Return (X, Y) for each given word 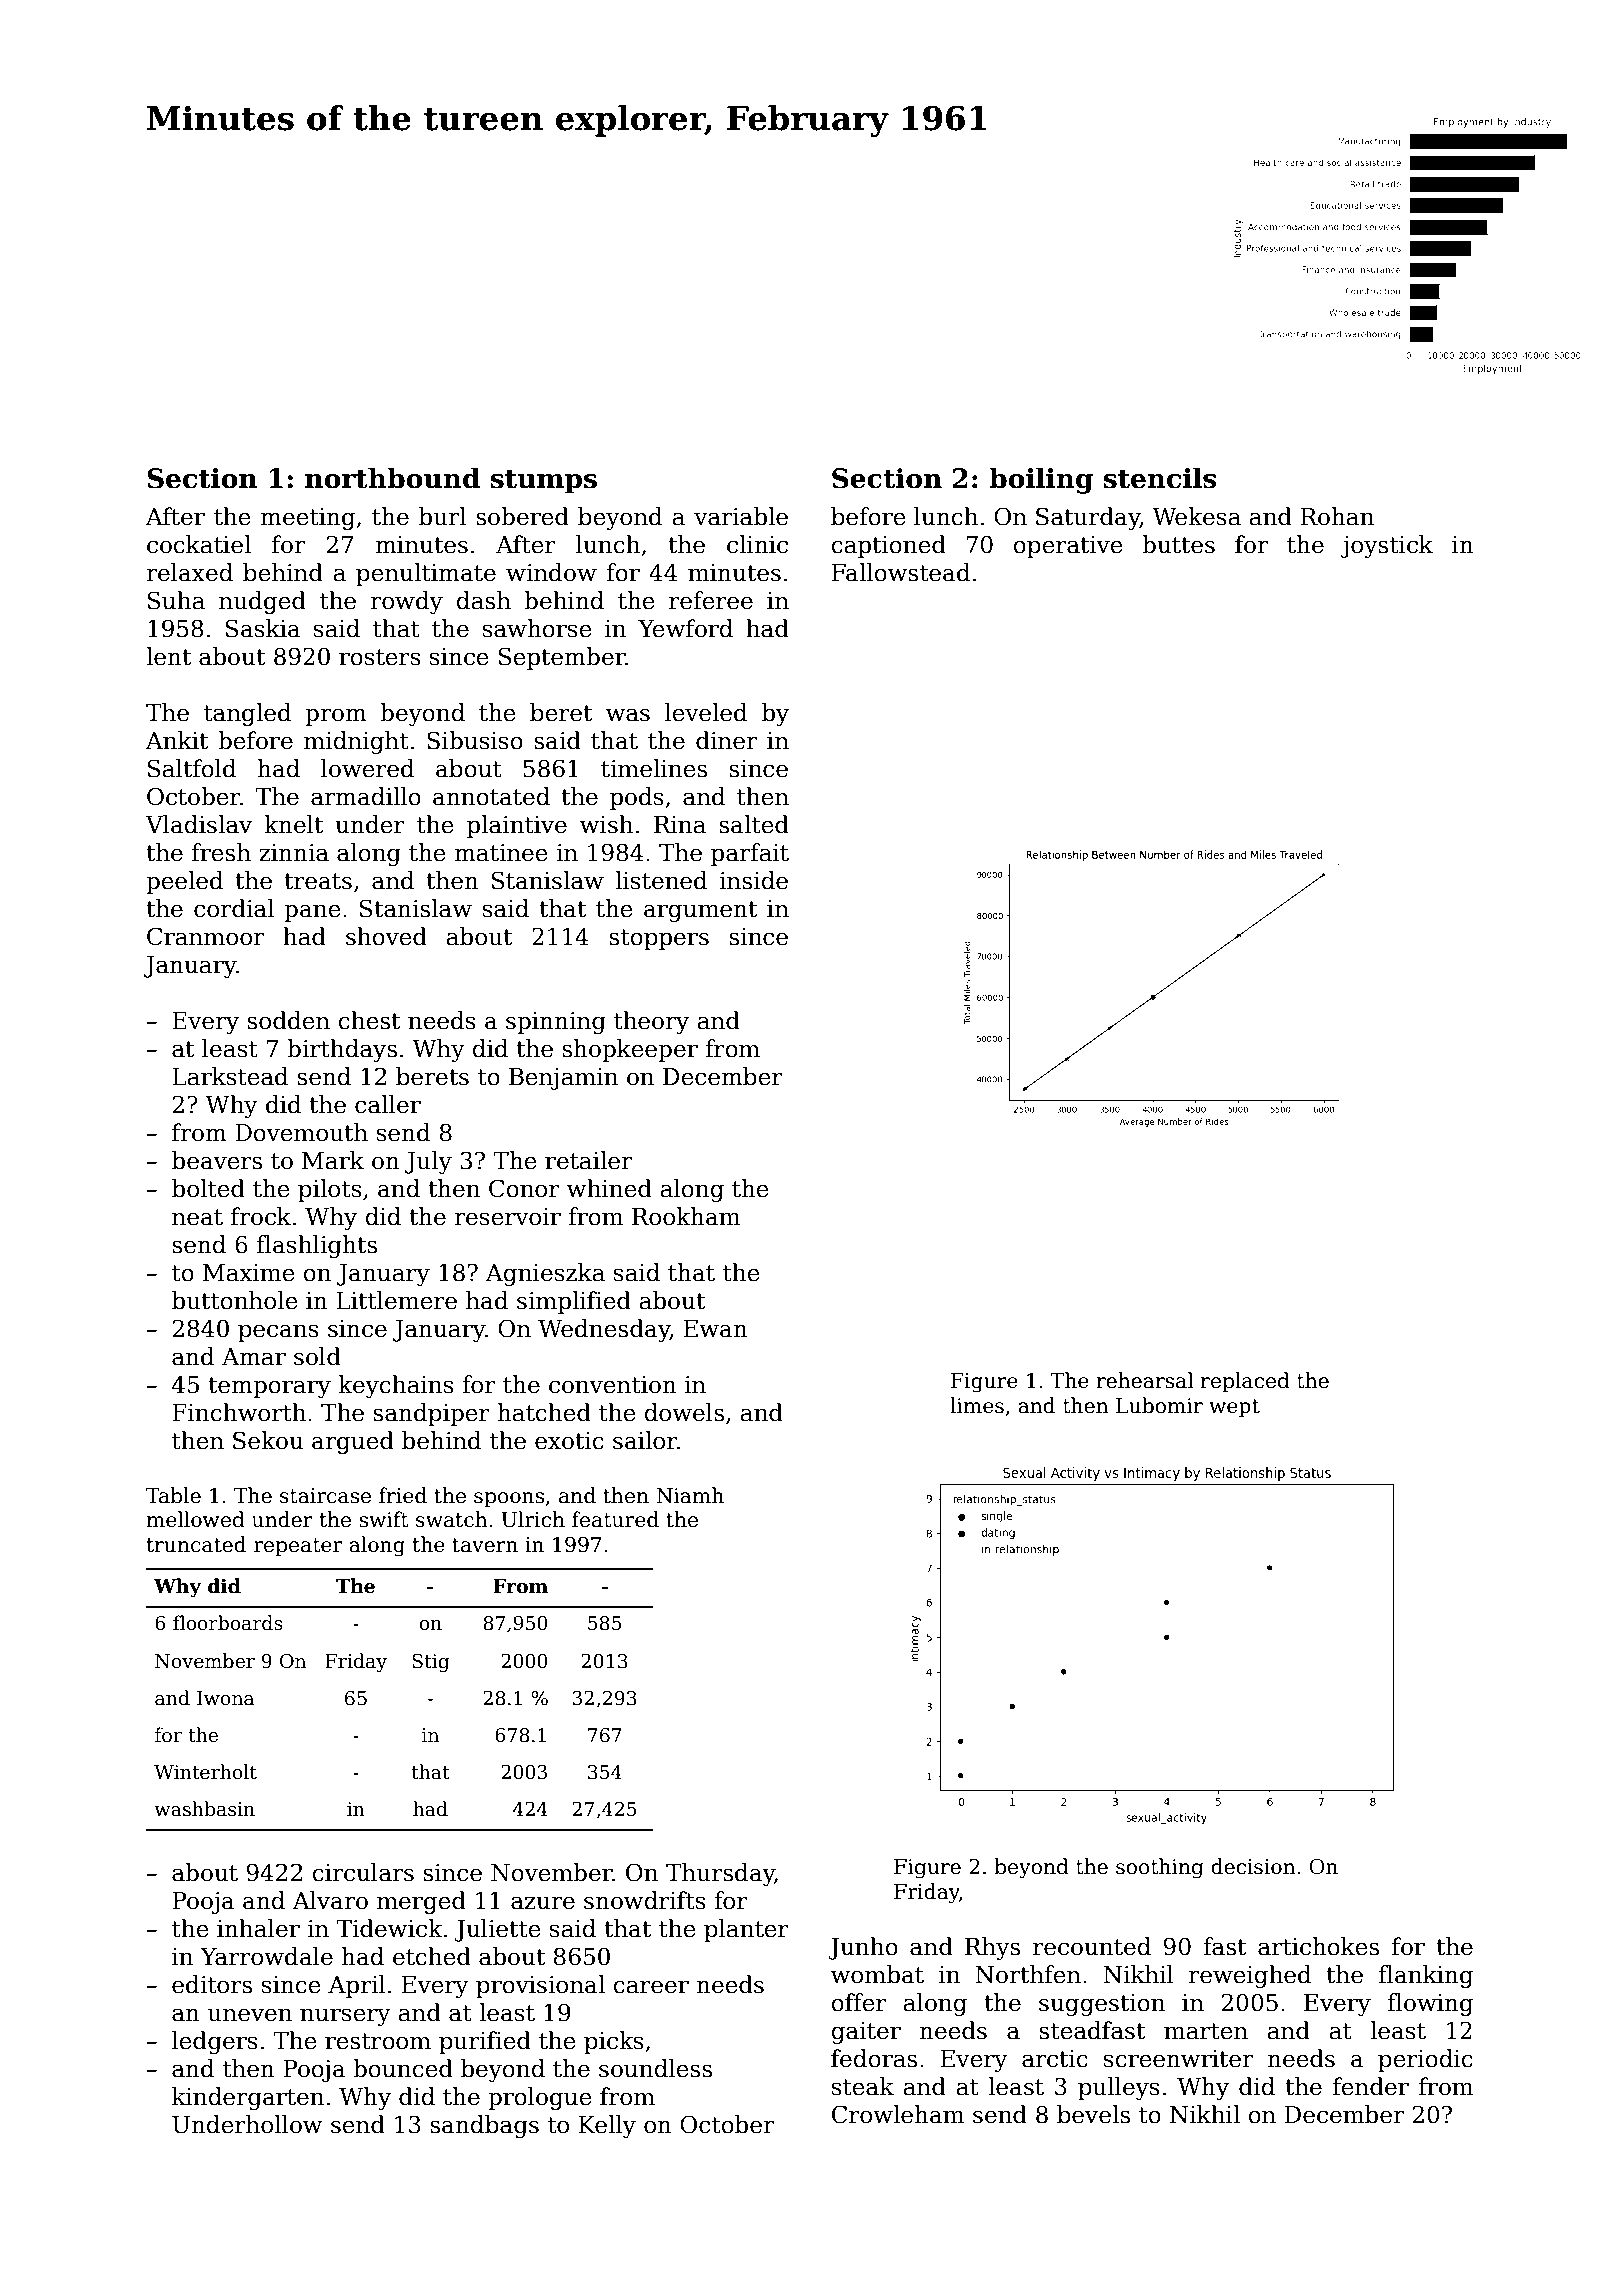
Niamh (690, 1495)
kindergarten (248, 2098)
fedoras (874, 2058)
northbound (392, 478)
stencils (1160, 478)
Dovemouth (301, 1132)
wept (1234, 1408)
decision (1253, 1866)
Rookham (686, 1216)
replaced (1245, 1382)
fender (1371, 2086)
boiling (1041, 480)
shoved (386, 936)
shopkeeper (630, 1050)
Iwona (225, 1698)
